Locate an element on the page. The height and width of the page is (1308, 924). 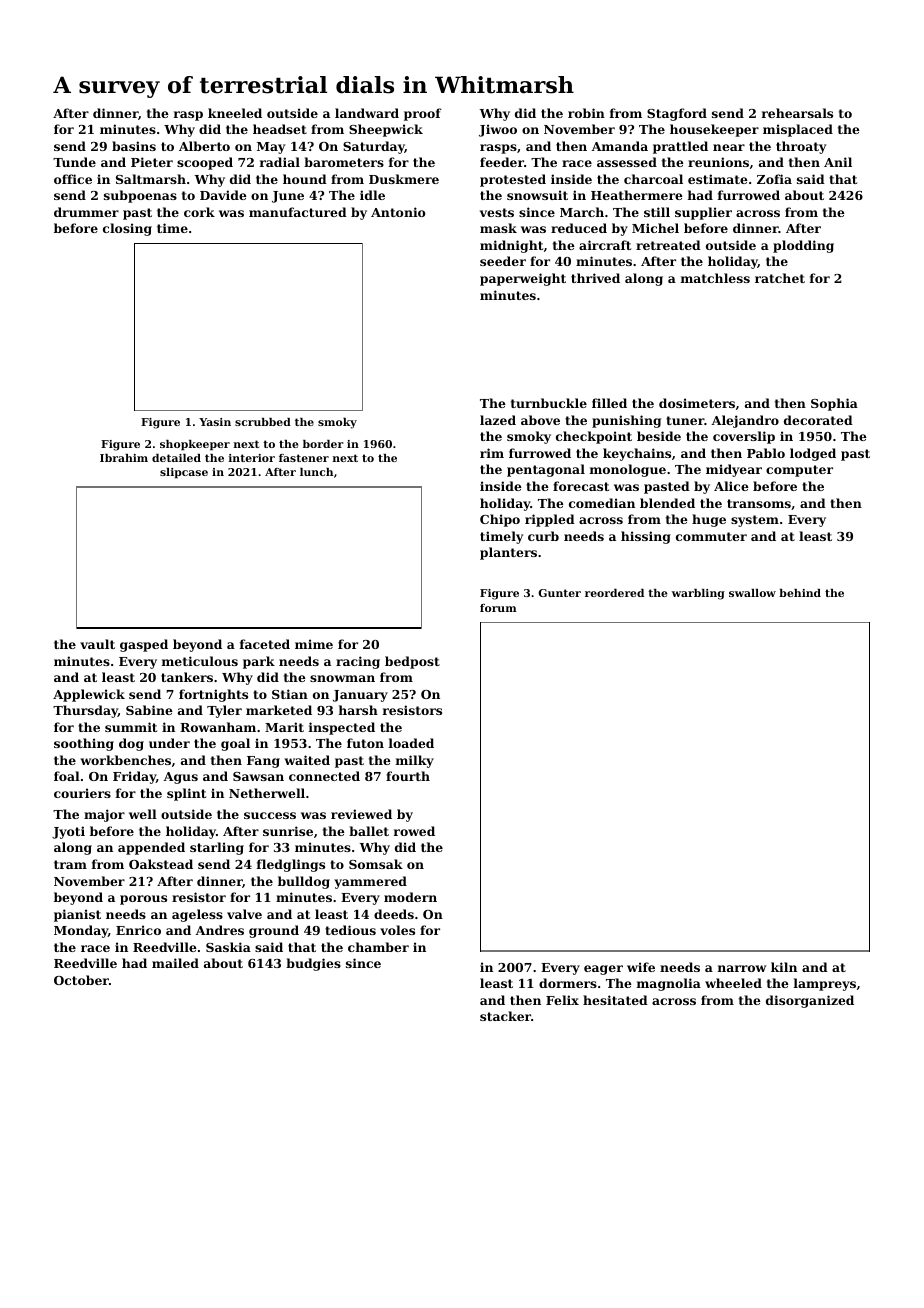
reordered is located at coordinates (614, 593).
